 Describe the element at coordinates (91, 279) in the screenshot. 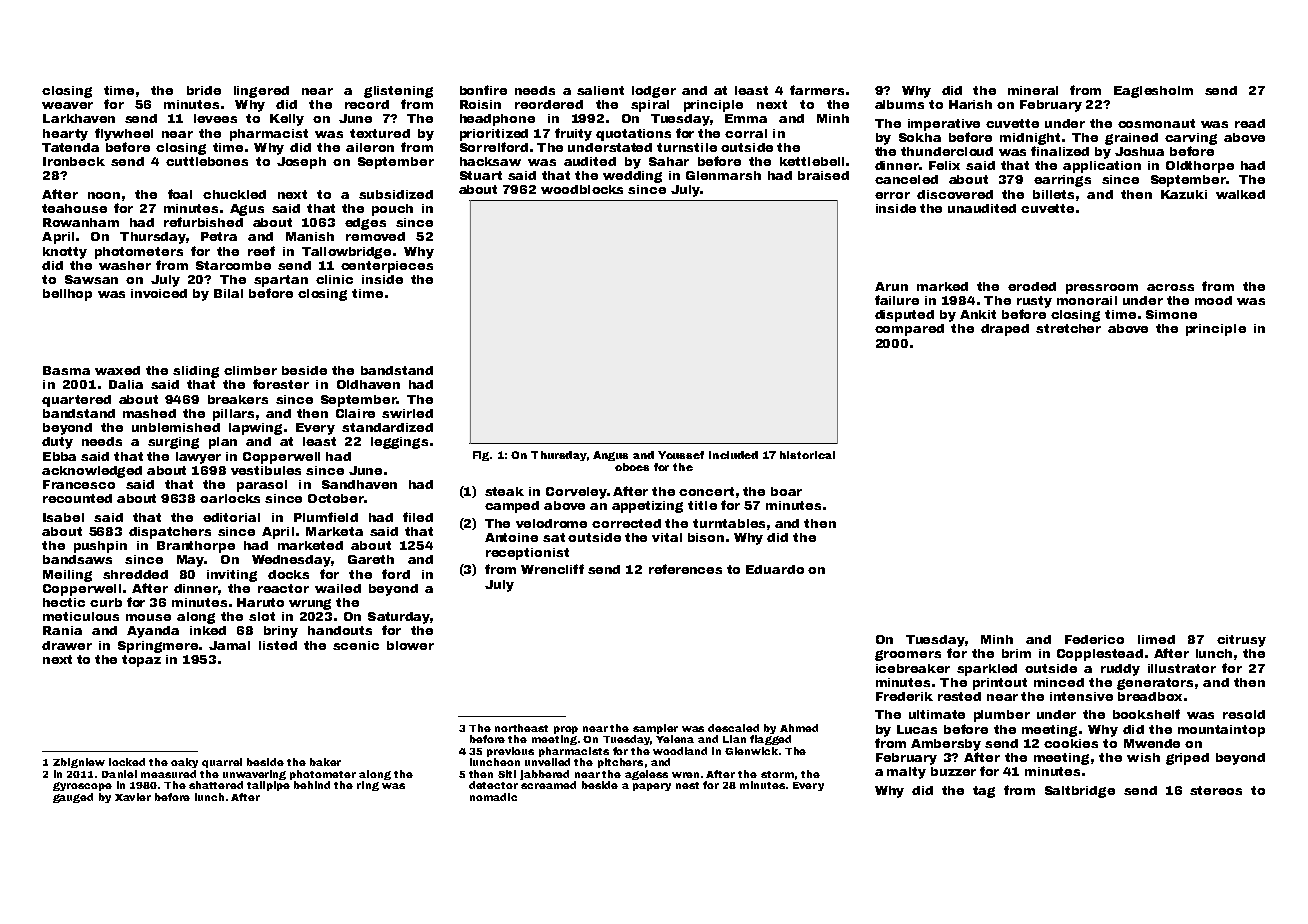

I see `Sawsan` at that location.
